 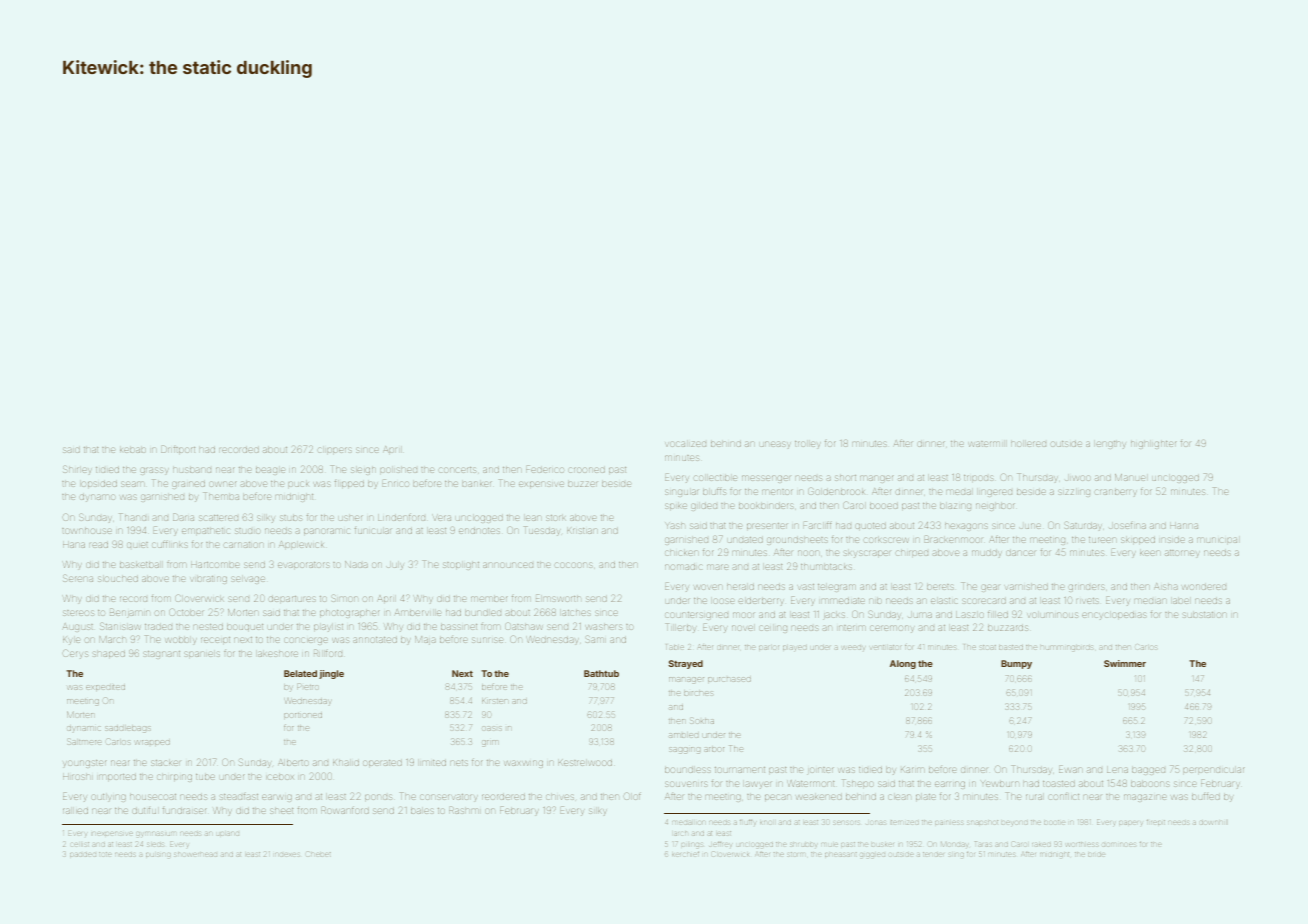 I want to click on endnotes, so click(x=479, y=531).
